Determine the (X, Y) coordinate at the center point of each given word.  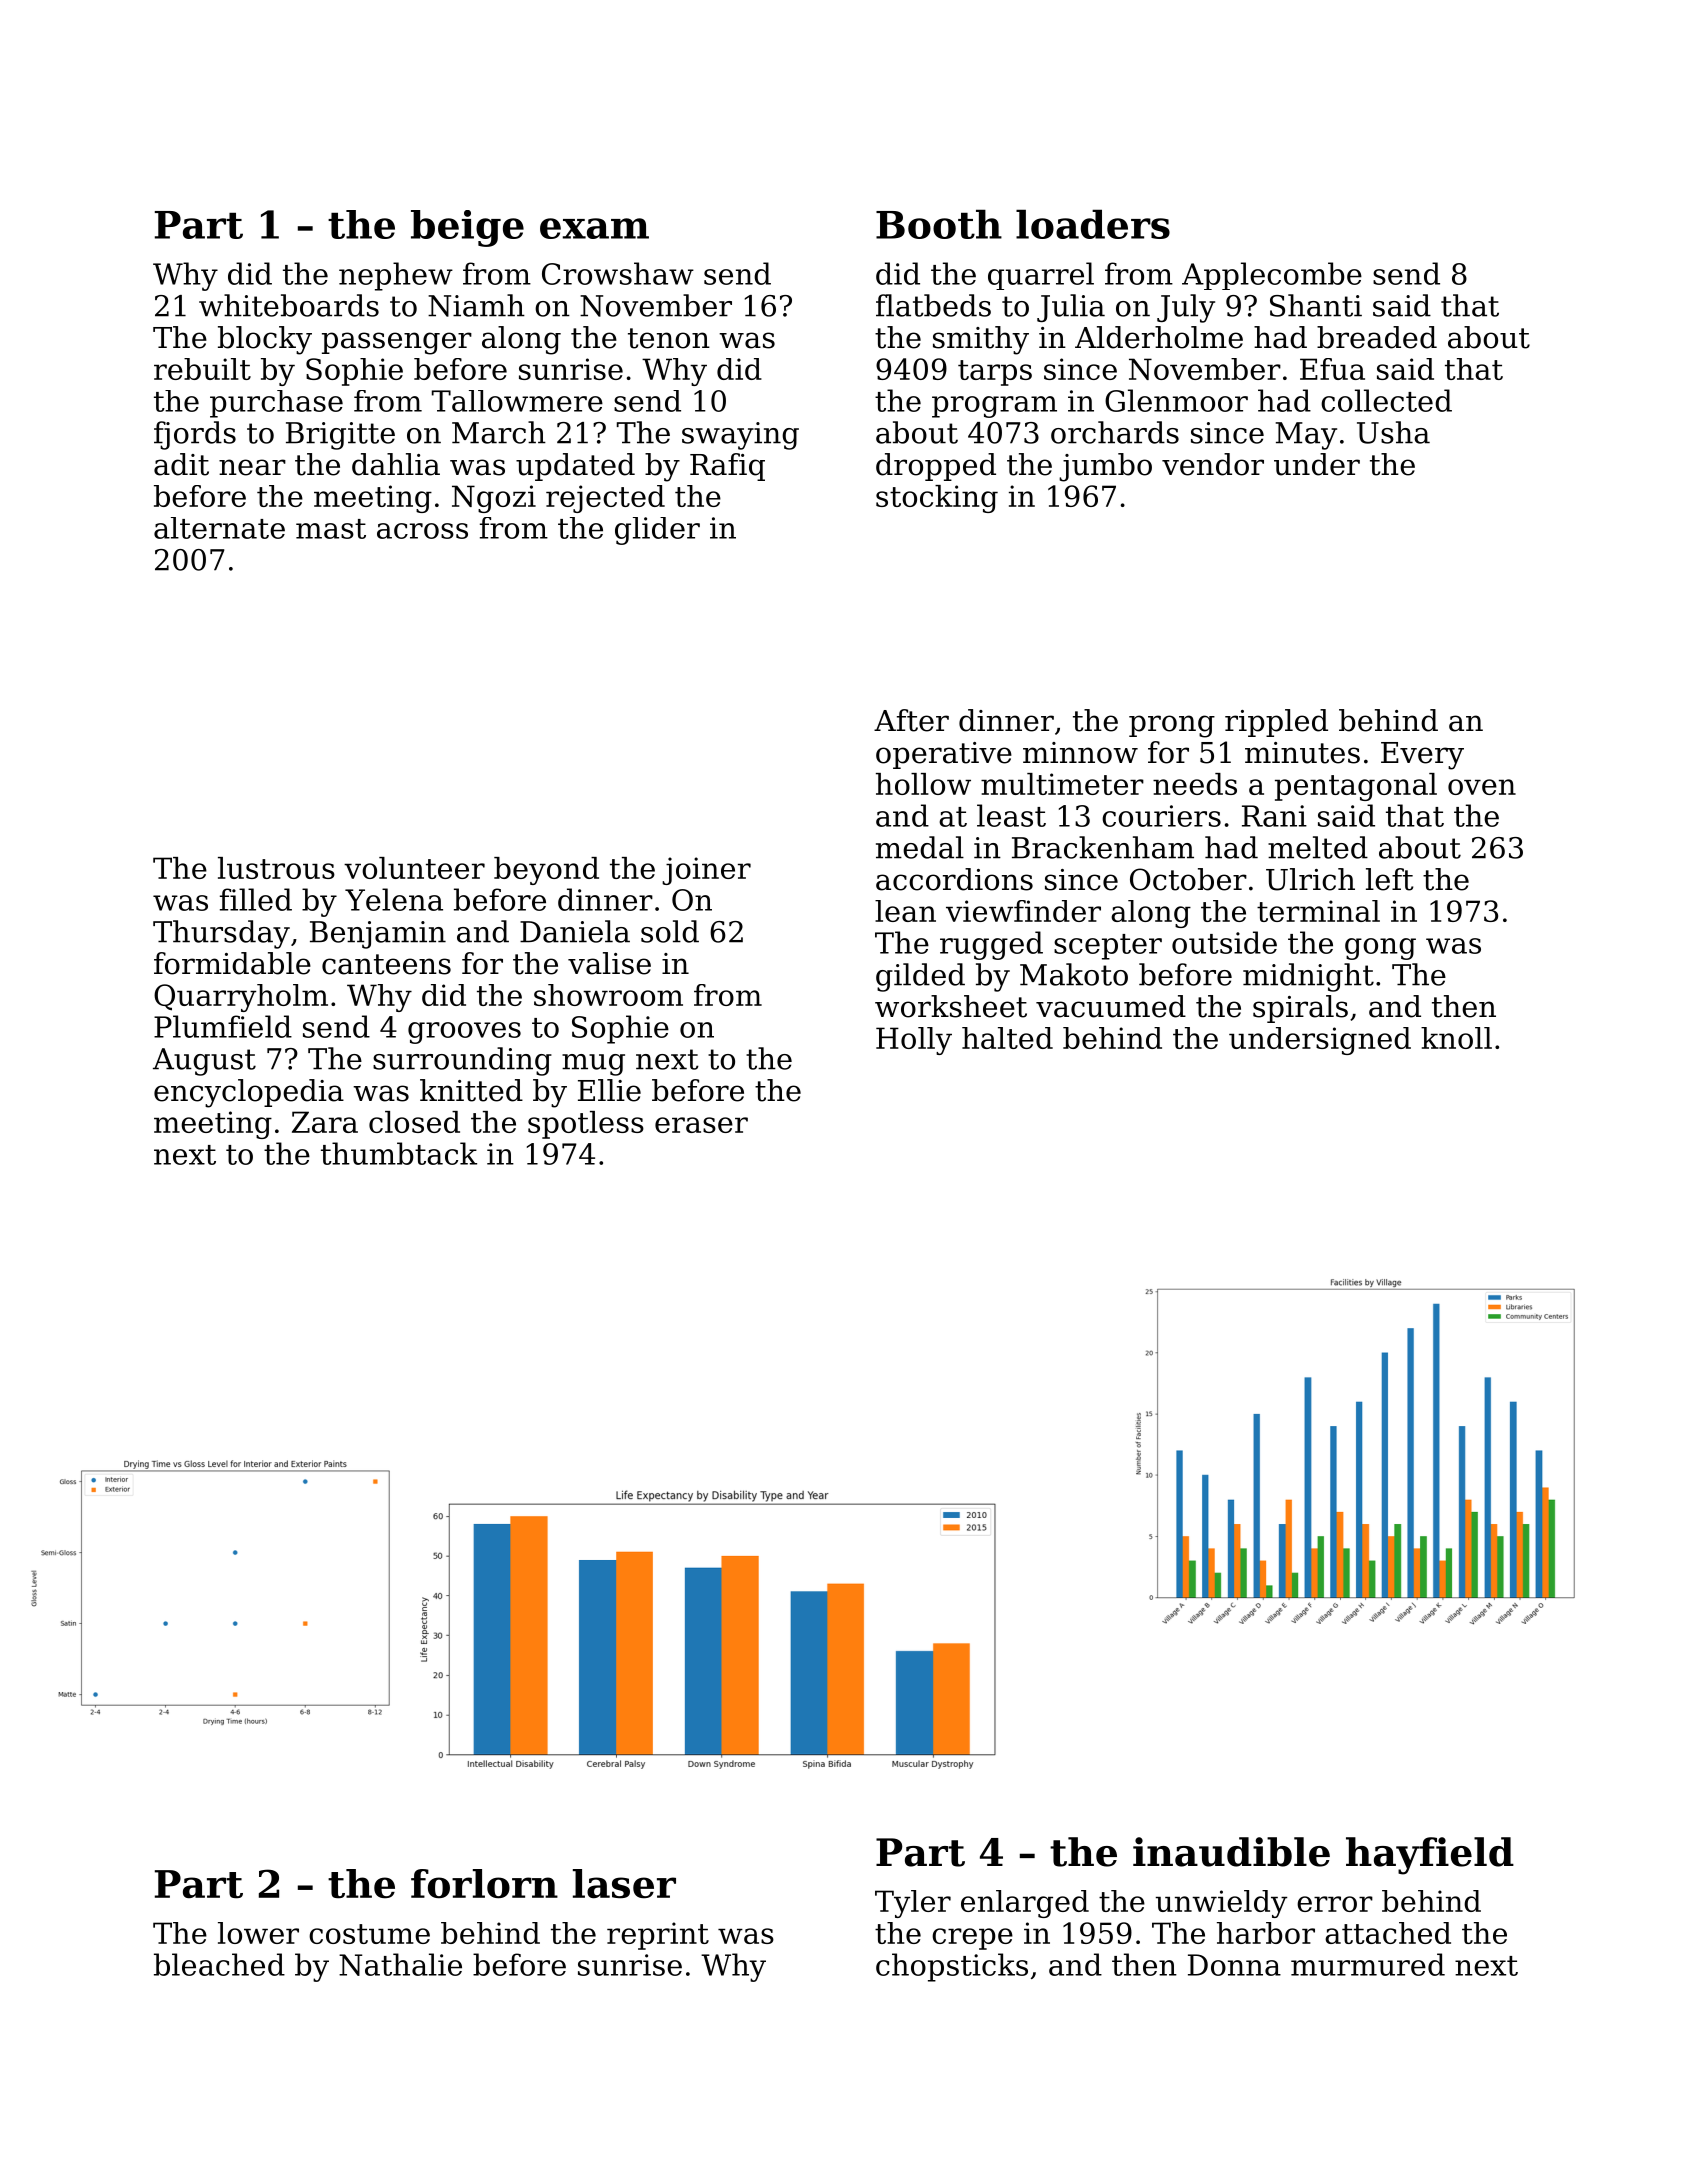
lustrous (276, 868)
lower (258, 1933)
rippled (1276, 723)
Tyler (913, 1904)
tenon (669, 338)
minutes (1302, 753)
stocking (937, 499)
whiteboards (289, 305)
